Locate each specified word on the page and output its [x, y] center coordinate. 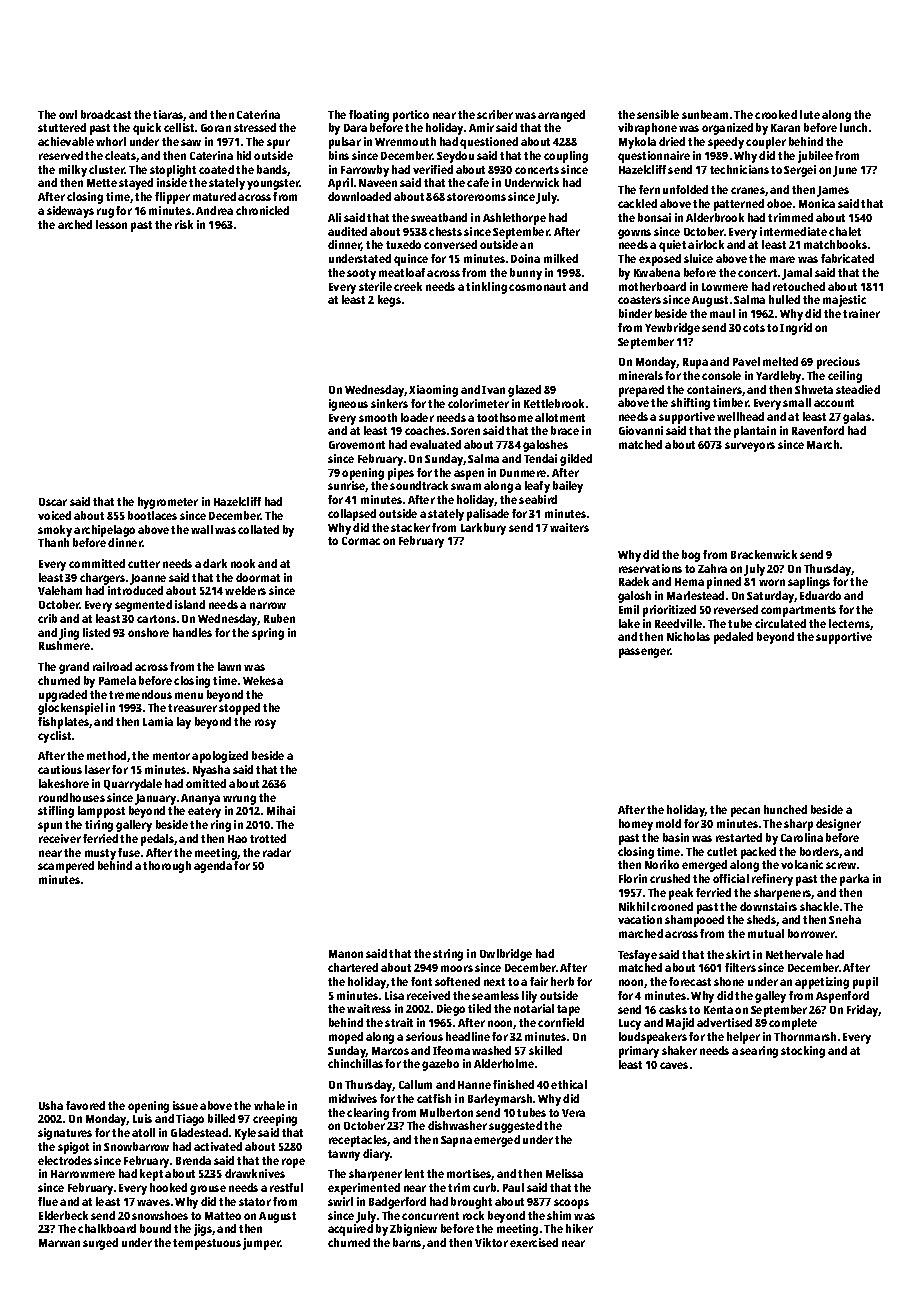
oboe [779, 203]
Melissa [564, 1173]
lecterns [850, 624]
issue [185, 1105]
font [421, 981]
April [340, 184]
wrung [239, 800]
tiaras [168, 114]
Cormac [361, 541]
